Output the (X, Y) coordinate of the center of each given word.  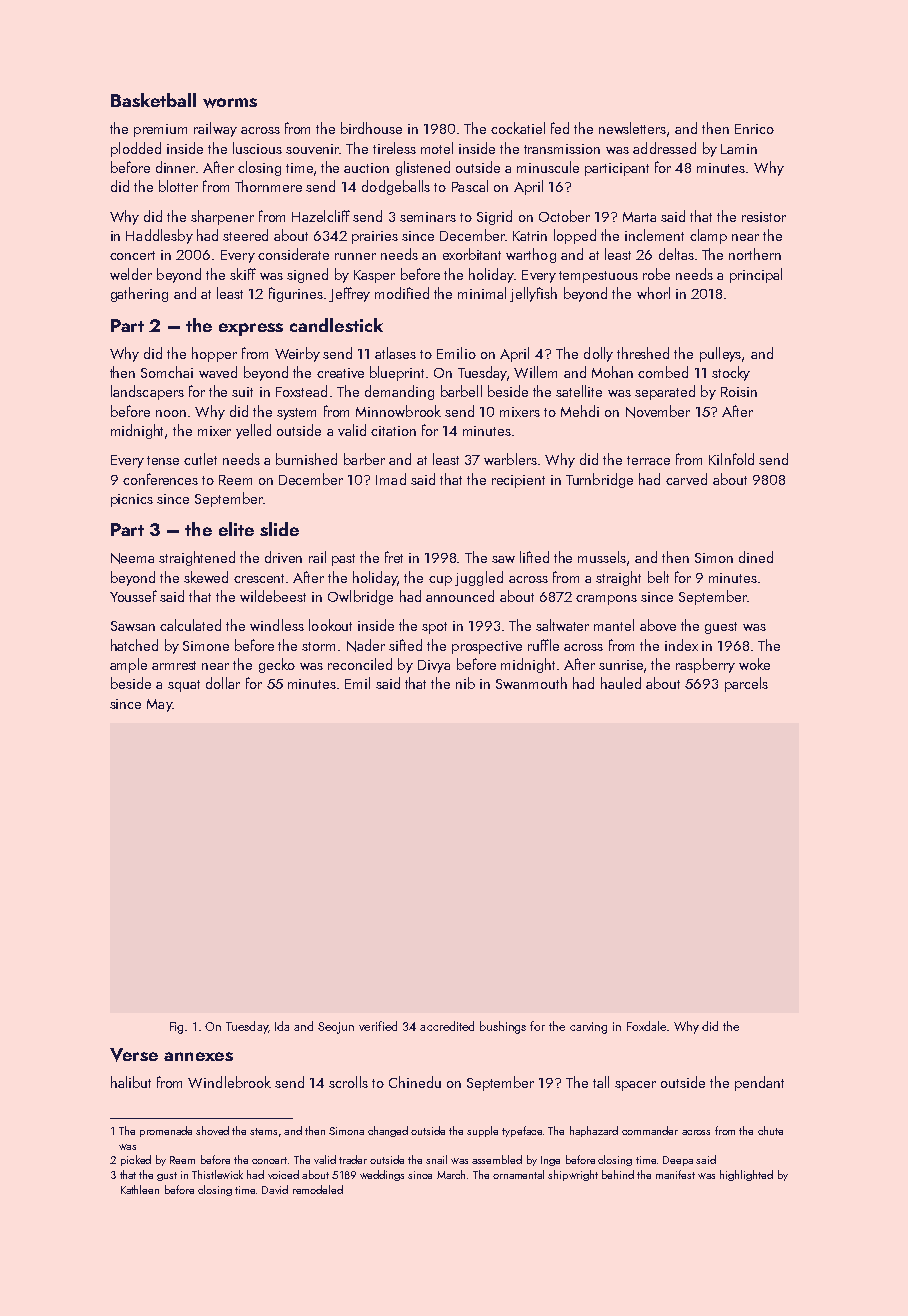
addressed (664, 148)
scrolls (348, 1082)
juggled (479, 578)
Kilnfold (731, 459)
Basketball (153, 100)
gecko (277, 665)
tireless (394, 148)
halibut (131, 1082)
